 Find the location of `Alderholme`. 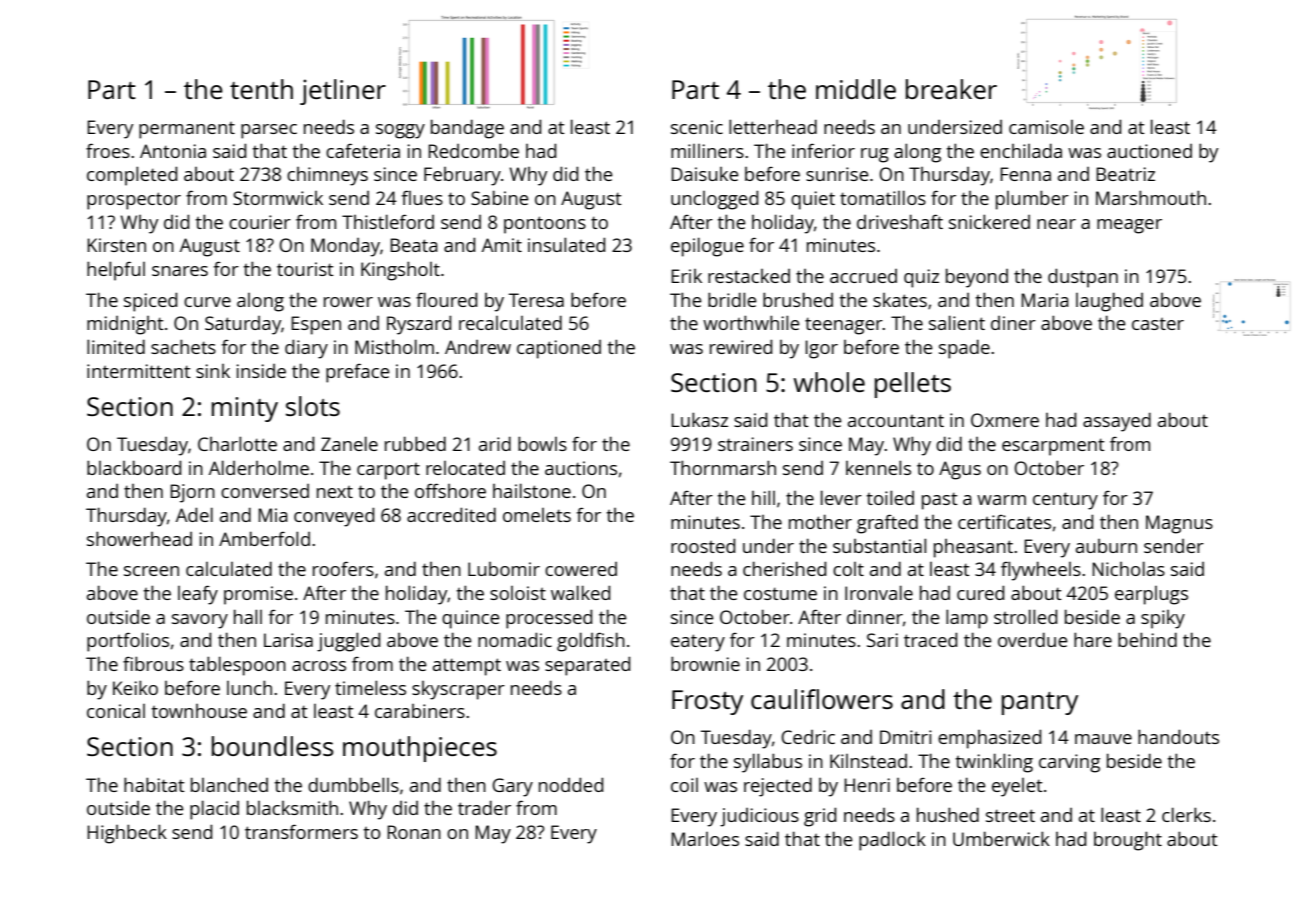

Alderholme is located at coordinates (259, 467).
